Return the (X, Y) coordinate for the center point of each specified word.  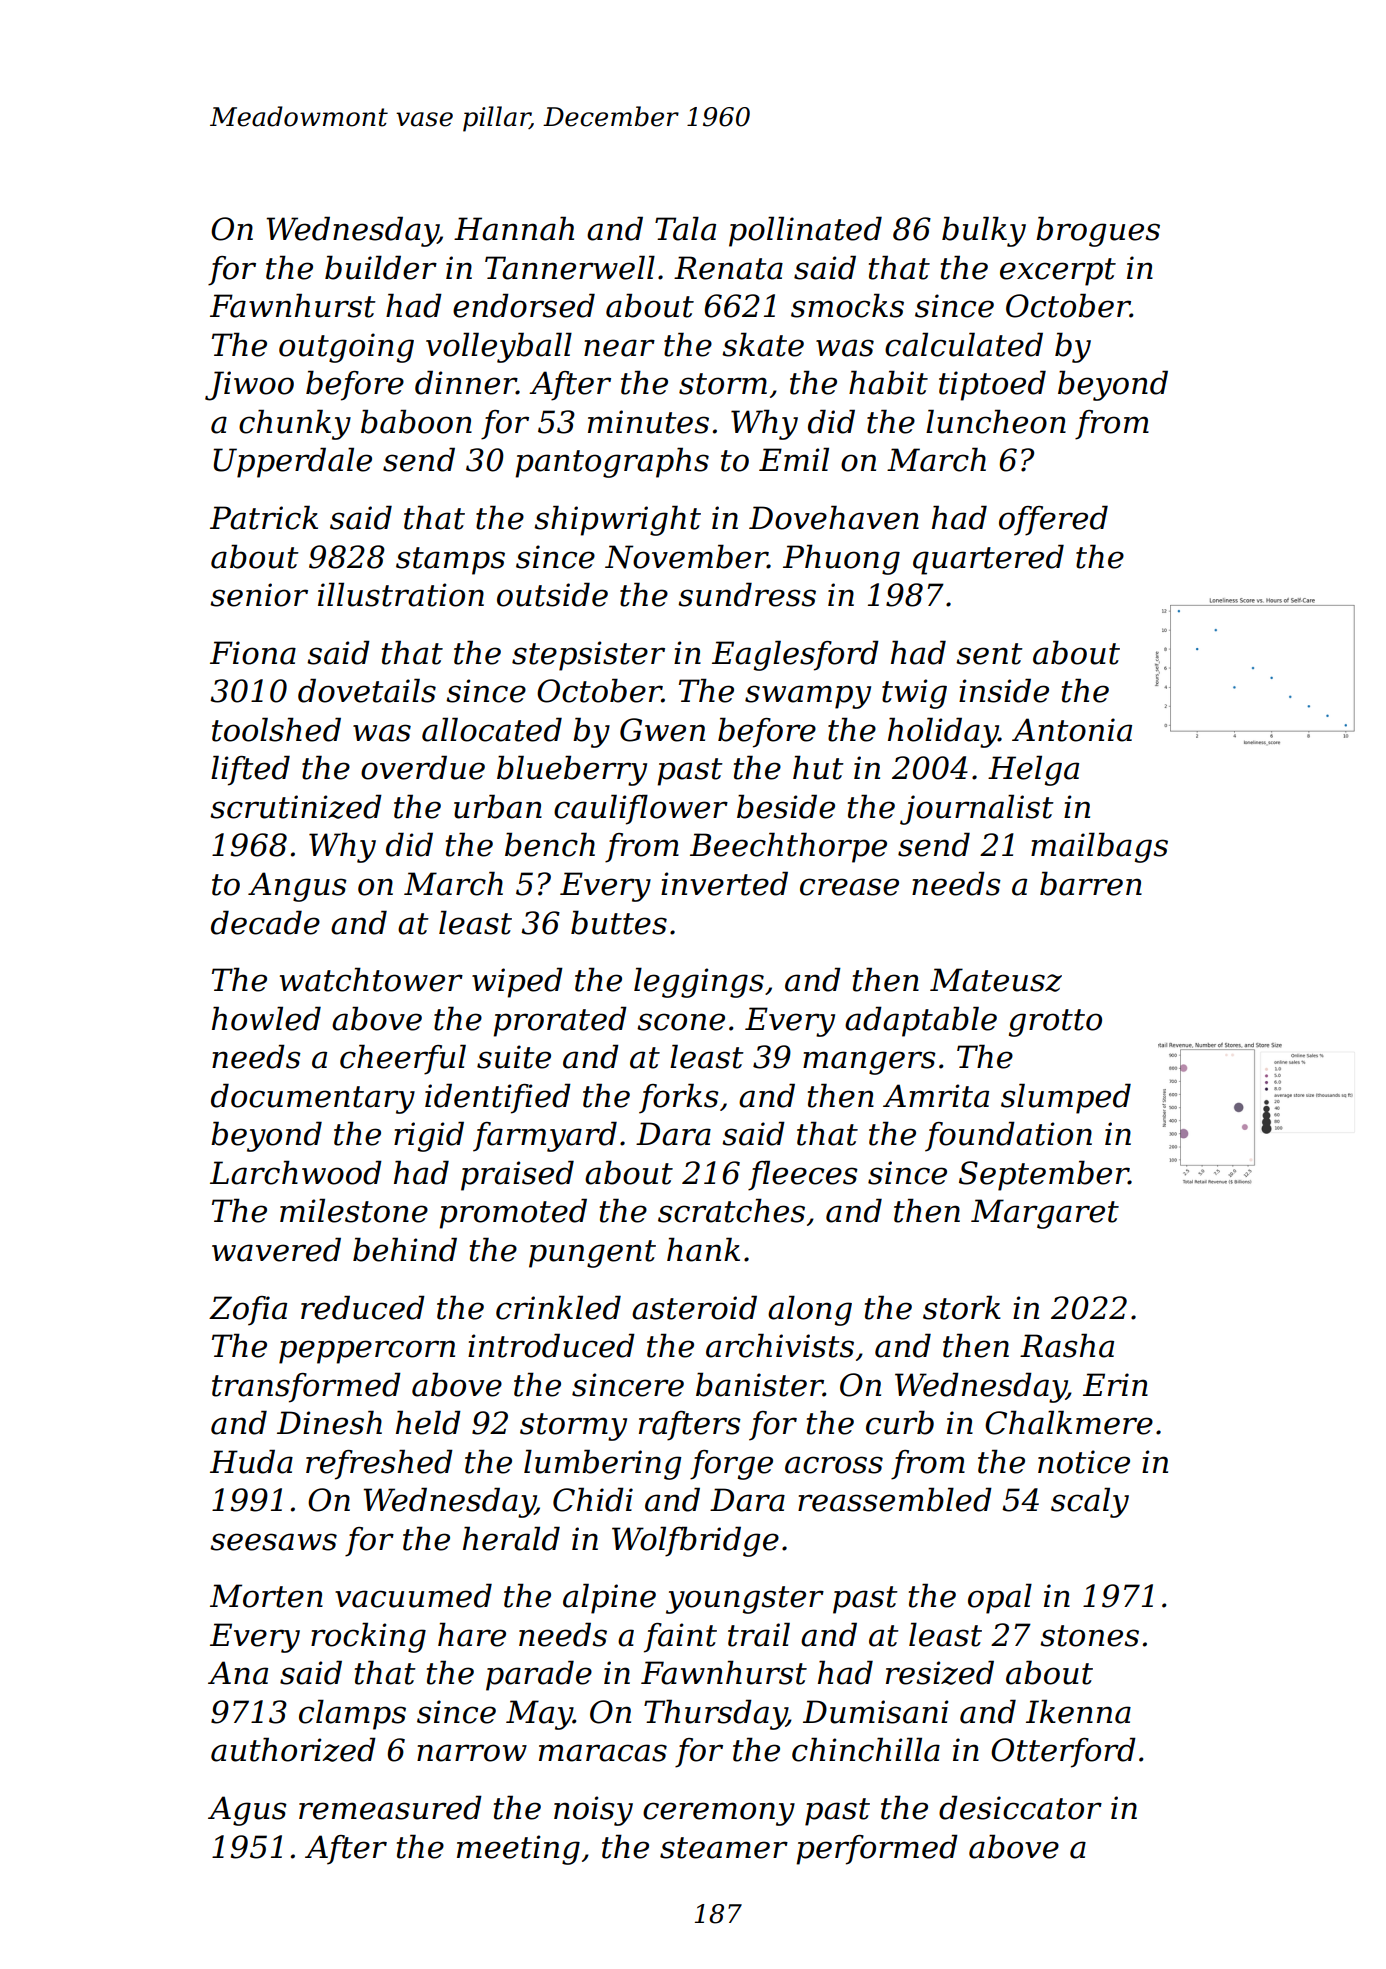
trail (759, 1634)
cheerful (403, 1059)
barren (1091, 883)
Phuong (841, 559)
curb (900, 1422)
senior (259, 595)
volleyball (499, 347)
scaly (1090, 1502)
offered (1053, 520)
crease (849, 887)
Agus (247, 1811)
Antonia (1072, 730)
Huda (251, 1461)
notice (1084, 1462)
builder (381, 267)
